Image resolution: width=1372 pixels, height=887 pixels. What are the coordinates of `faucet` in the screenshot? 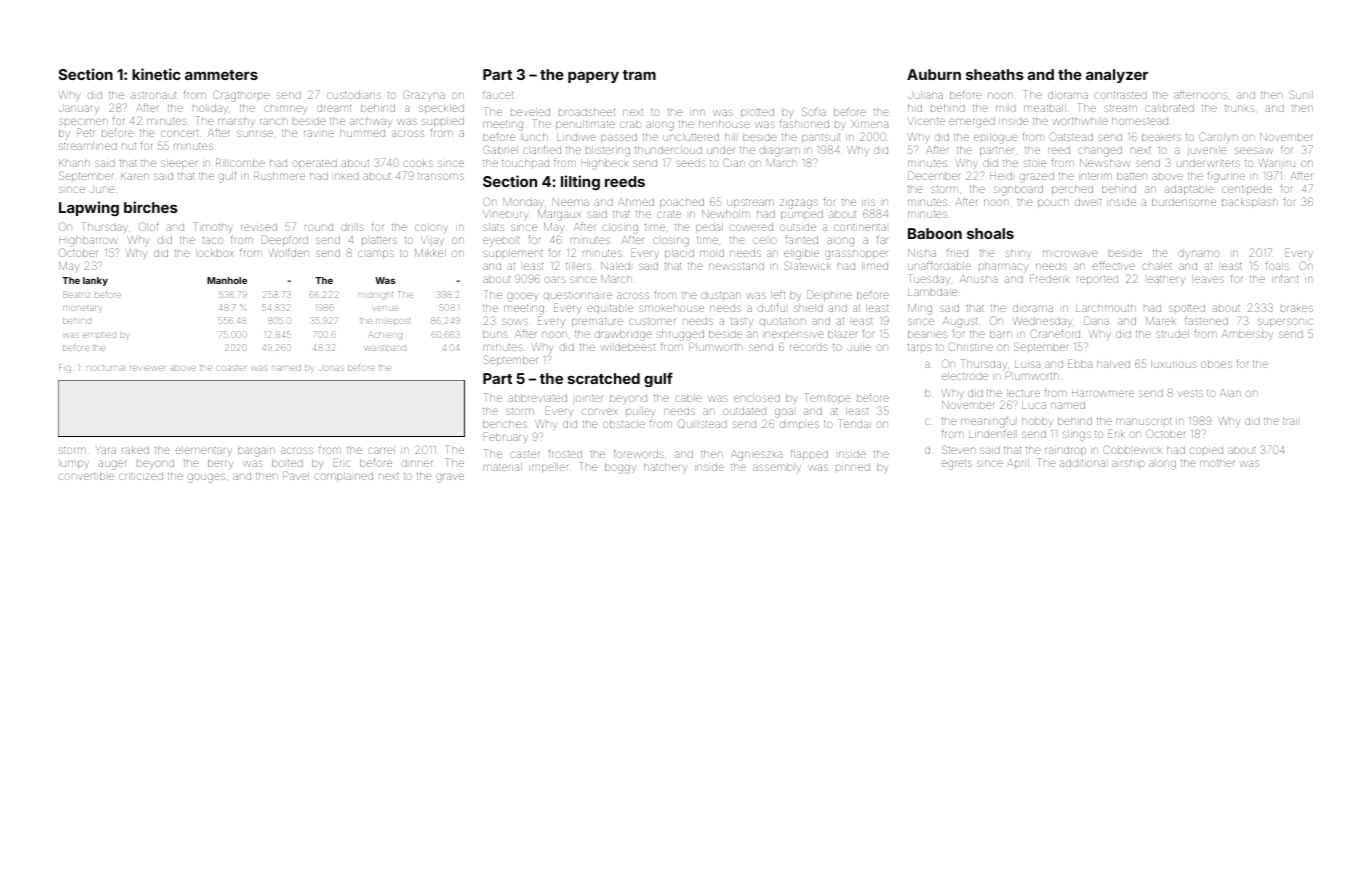 It's located at (498, 94).
